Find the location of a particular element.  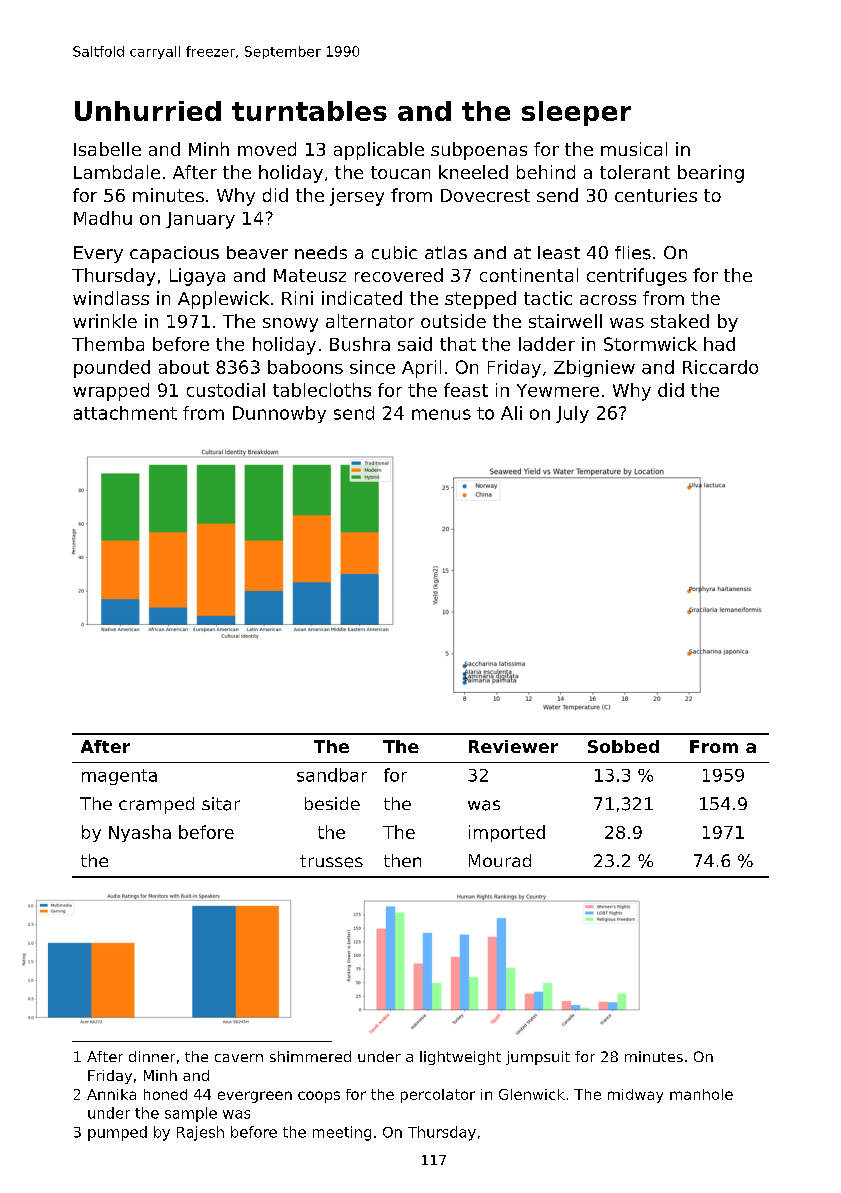

Dunnowby is located at coordinates (279, 414).
